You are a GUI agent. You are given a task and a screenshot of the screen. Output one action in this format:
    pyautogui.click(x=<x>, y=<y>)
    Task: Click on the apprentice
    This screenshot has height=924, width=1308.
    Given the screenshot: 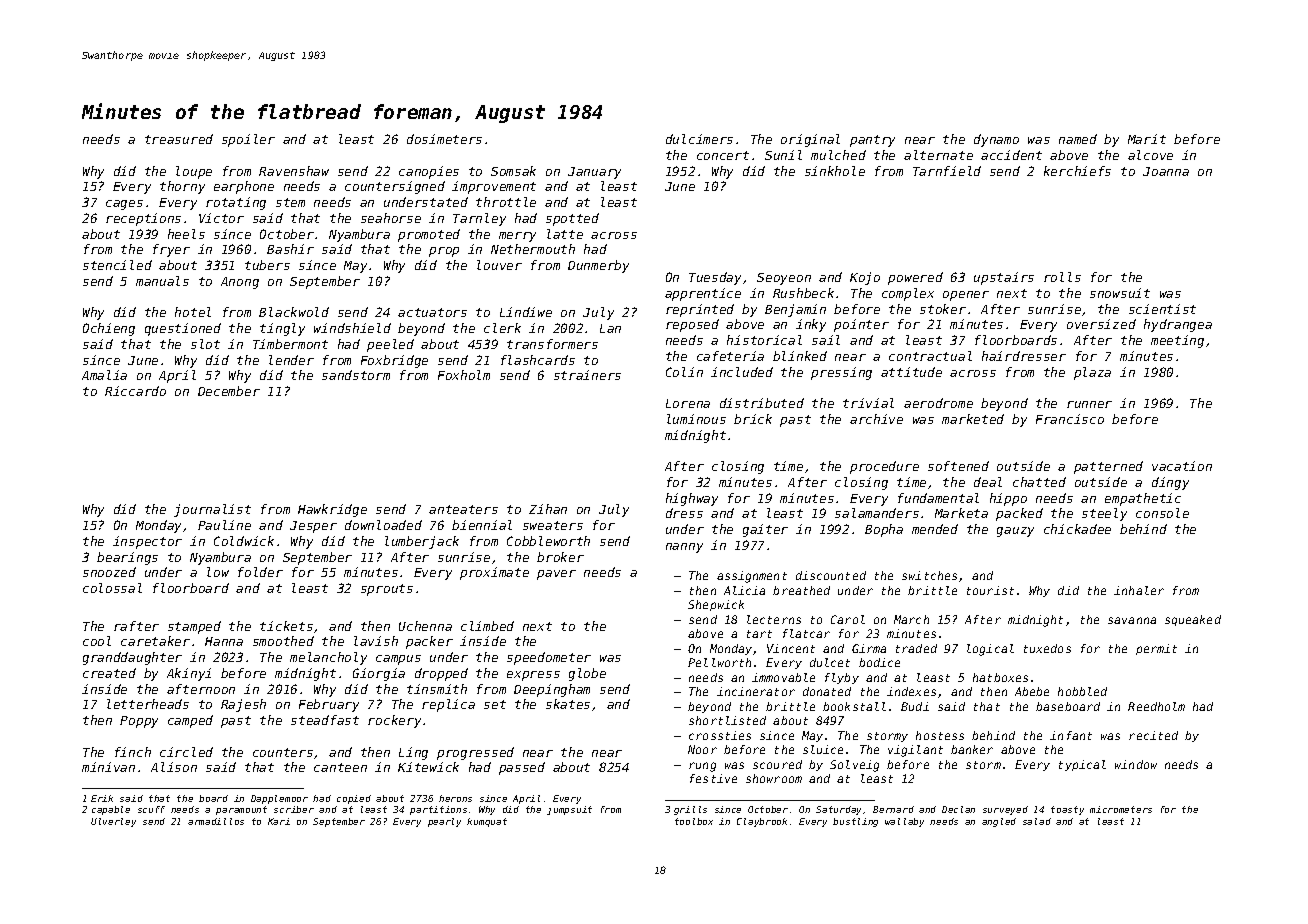 What is the action you would take?
    pyautogui.click(x=703, y=294)
